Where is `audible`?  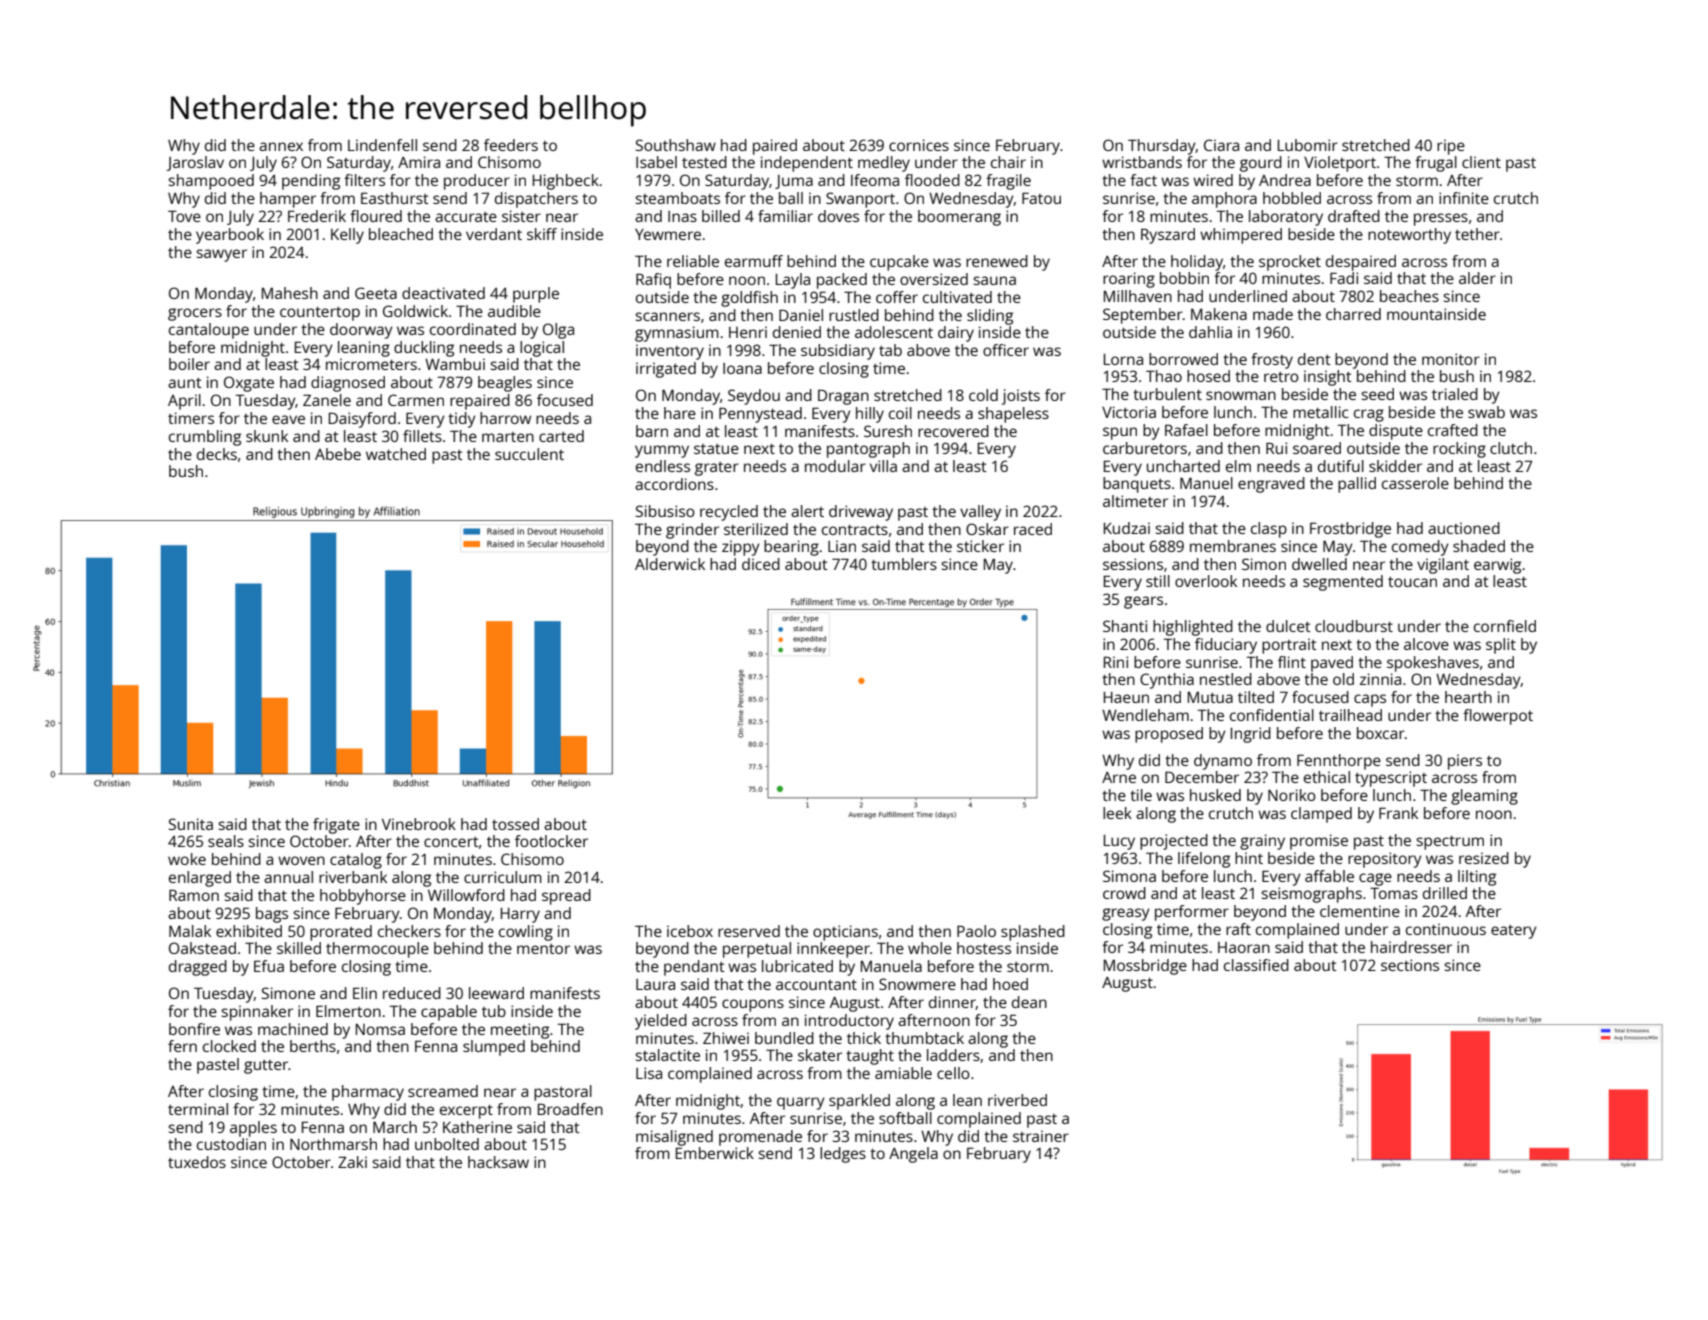
audible is located at coordinates (514, 311).
